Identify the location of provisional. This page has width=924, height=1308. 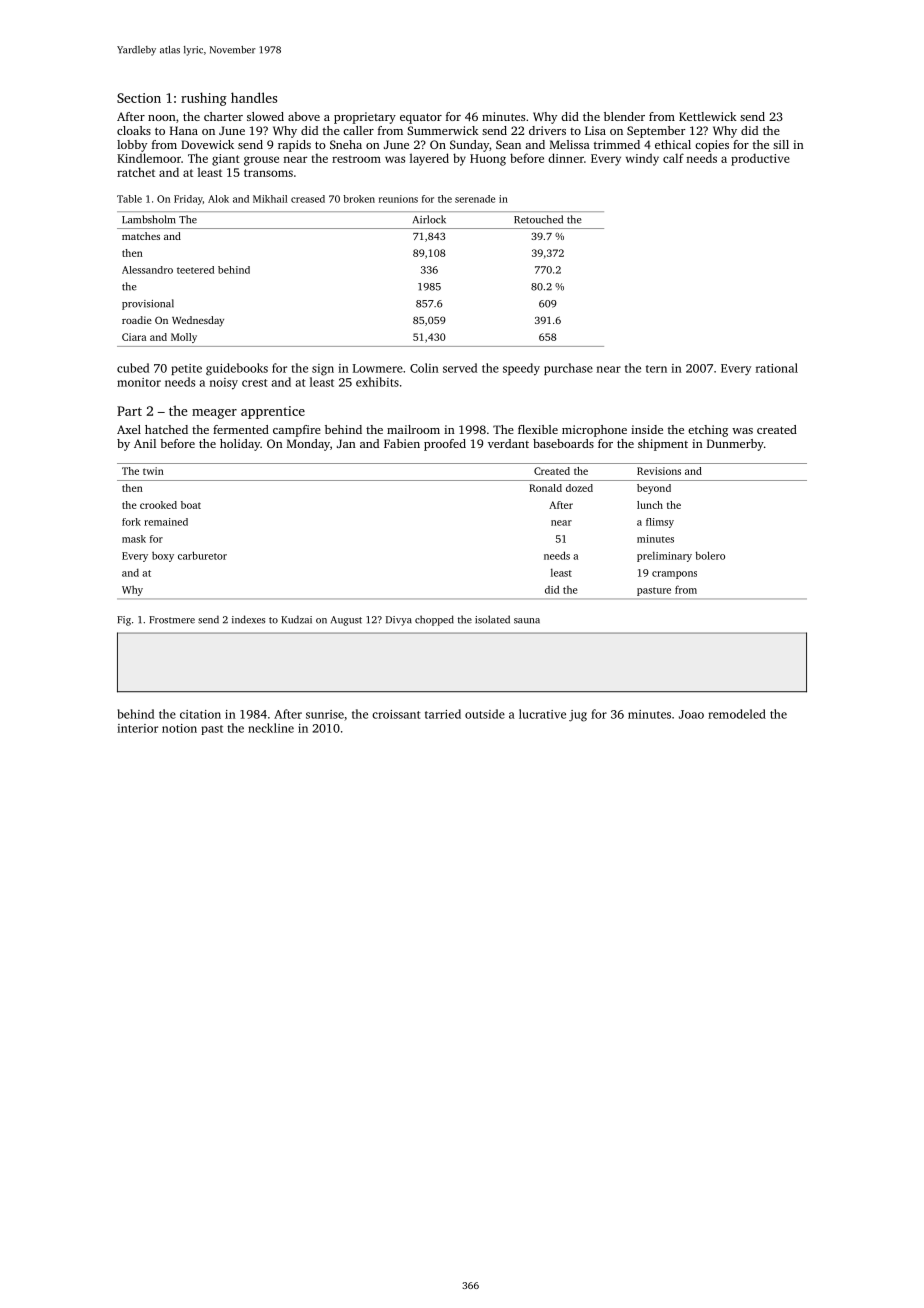
(148, 304).
